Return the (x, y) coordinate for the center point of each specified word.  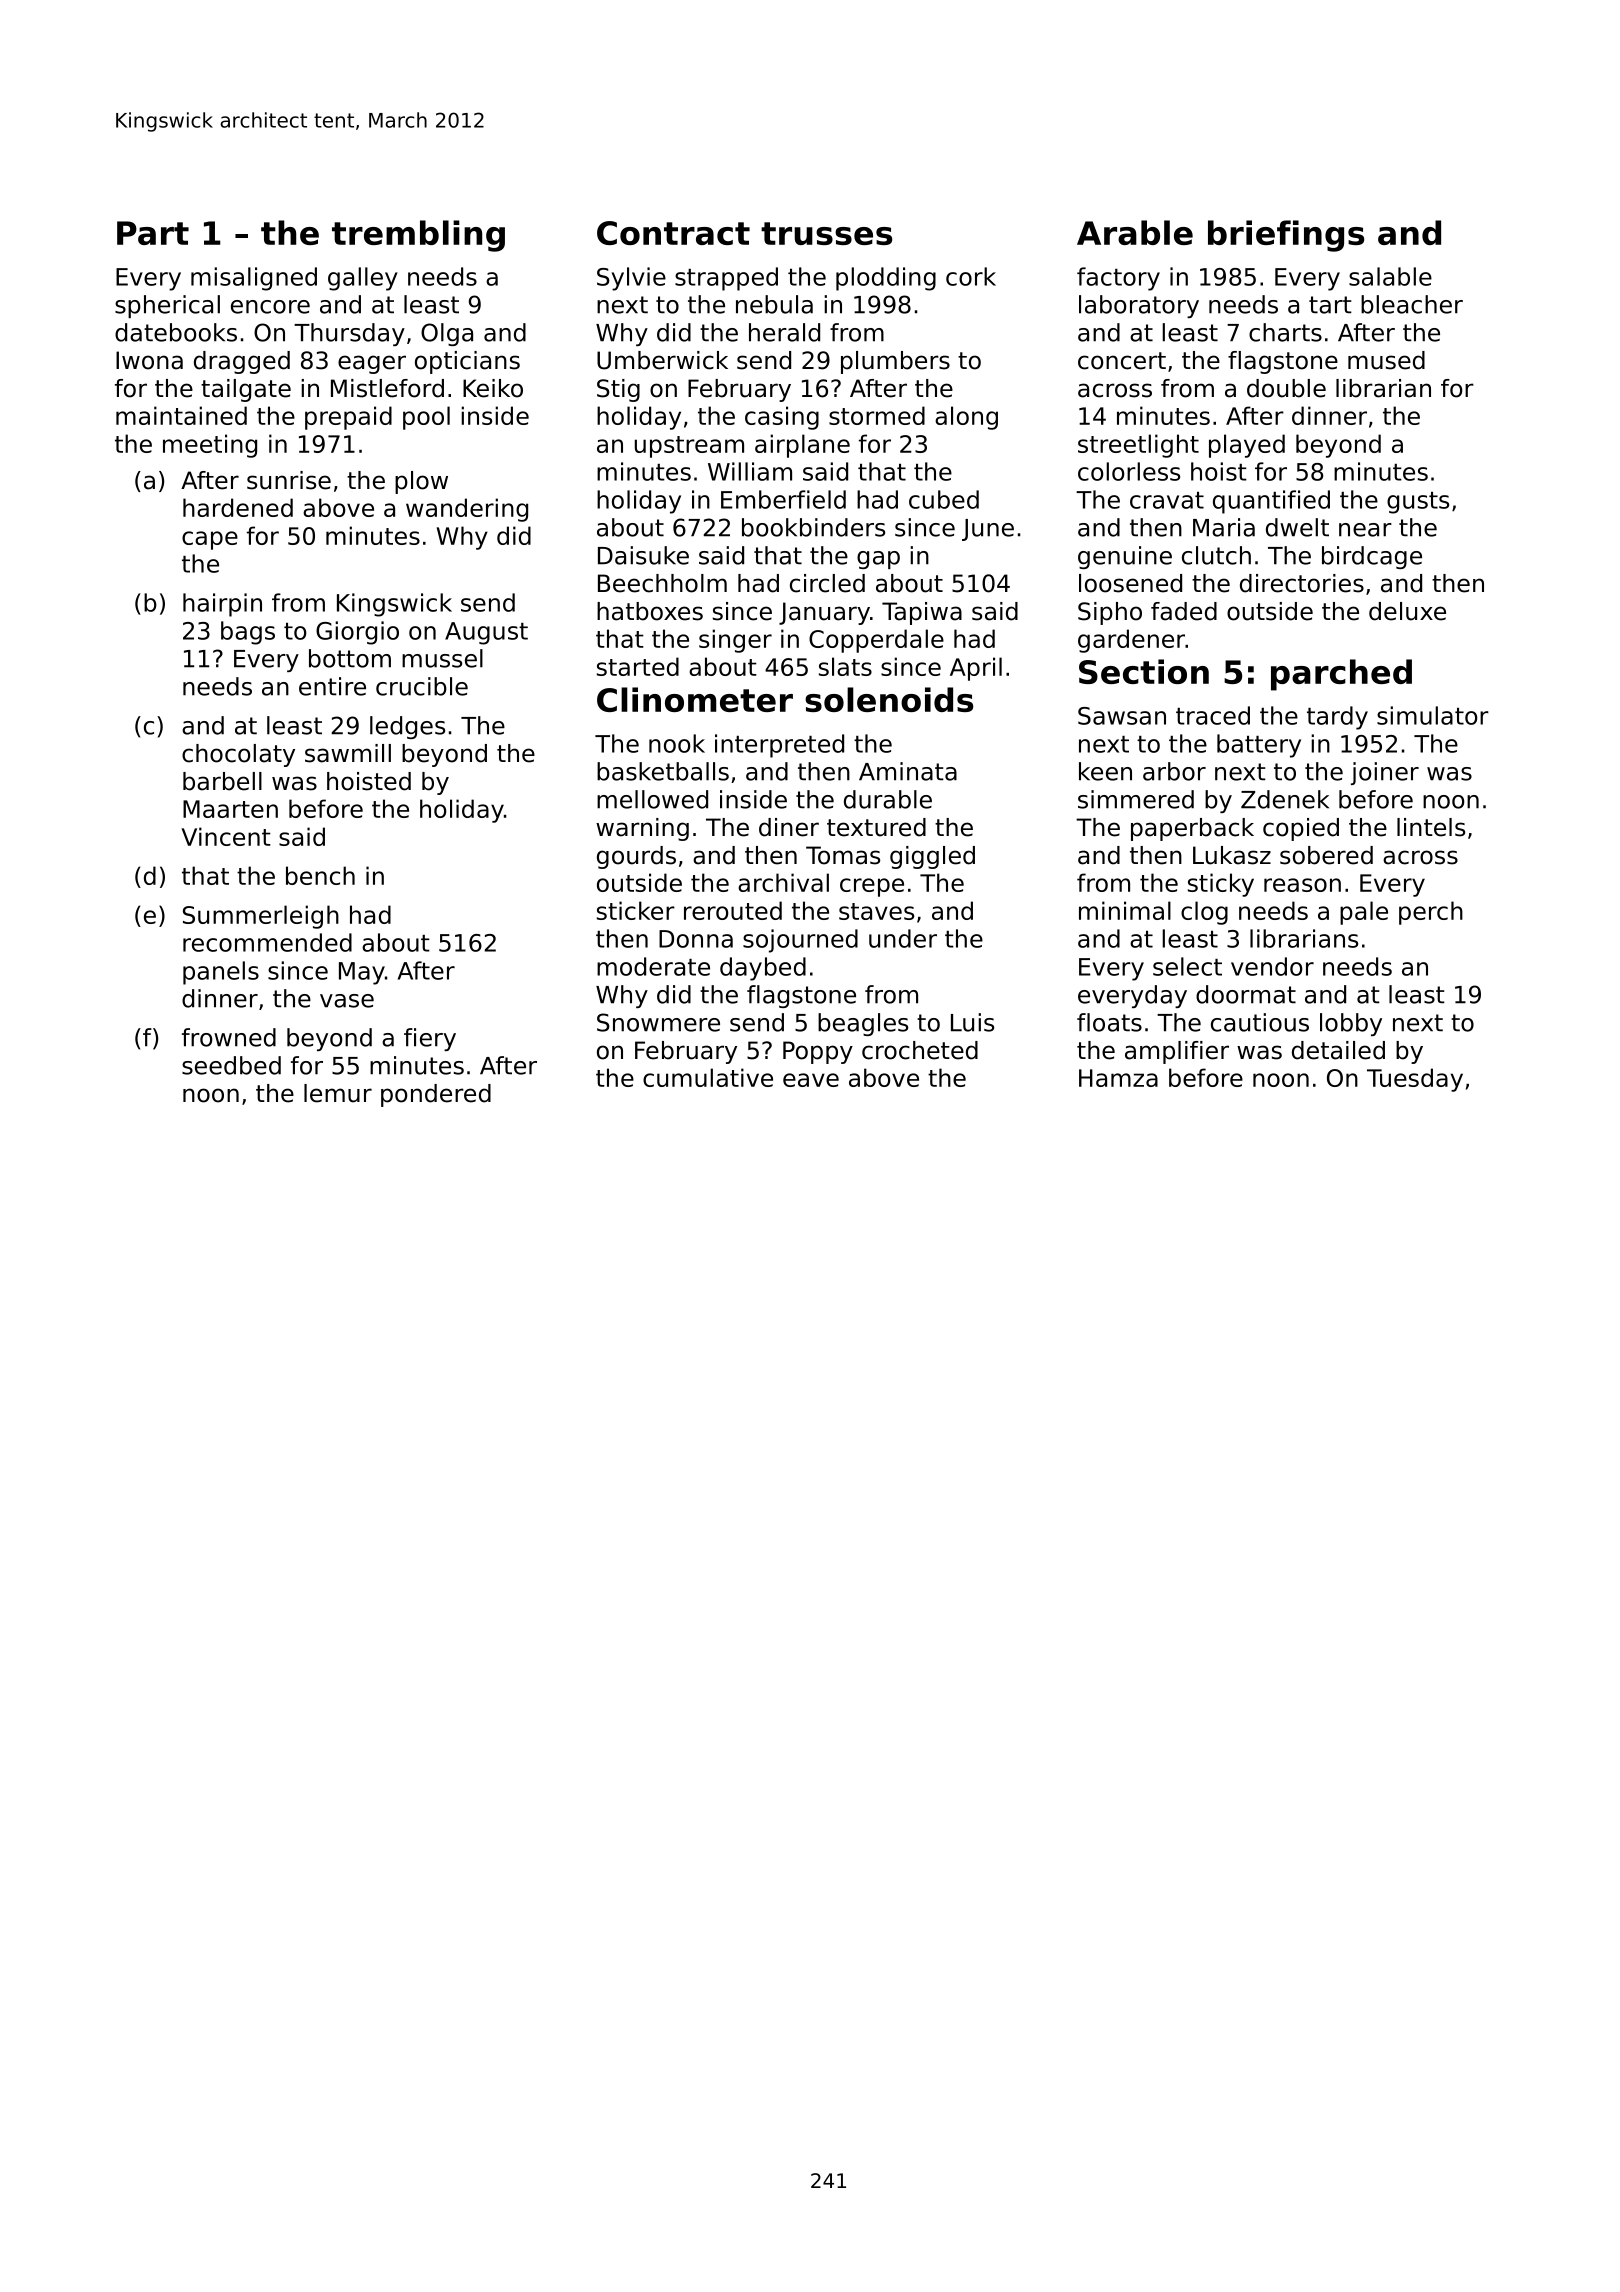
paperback (1192, 829)
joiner (1385, 773)
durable (888, 799)
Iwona (149, 360)
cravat (1167, 500)
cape (210, 540)
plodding (886, 279)
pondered (436, 1095)
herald (784, 332)
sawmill (348, 753)
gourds (636, 857)
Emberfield (783, 499)
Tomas (843, 855)
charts (1285, 332)
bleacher (1412, 304)
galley (363, 279)
